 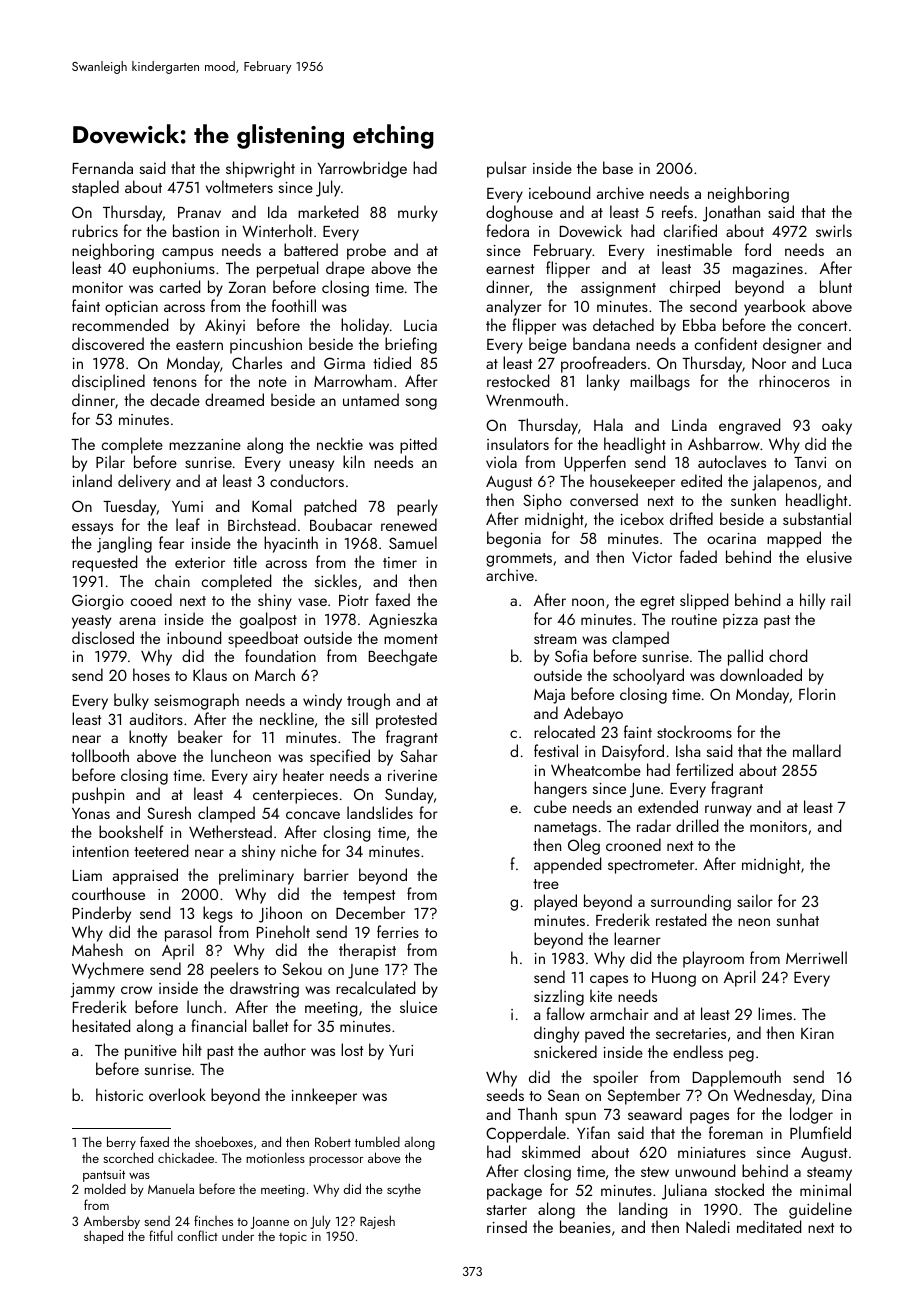 I want to click on Pinderby, so click(x=102, y=914).
